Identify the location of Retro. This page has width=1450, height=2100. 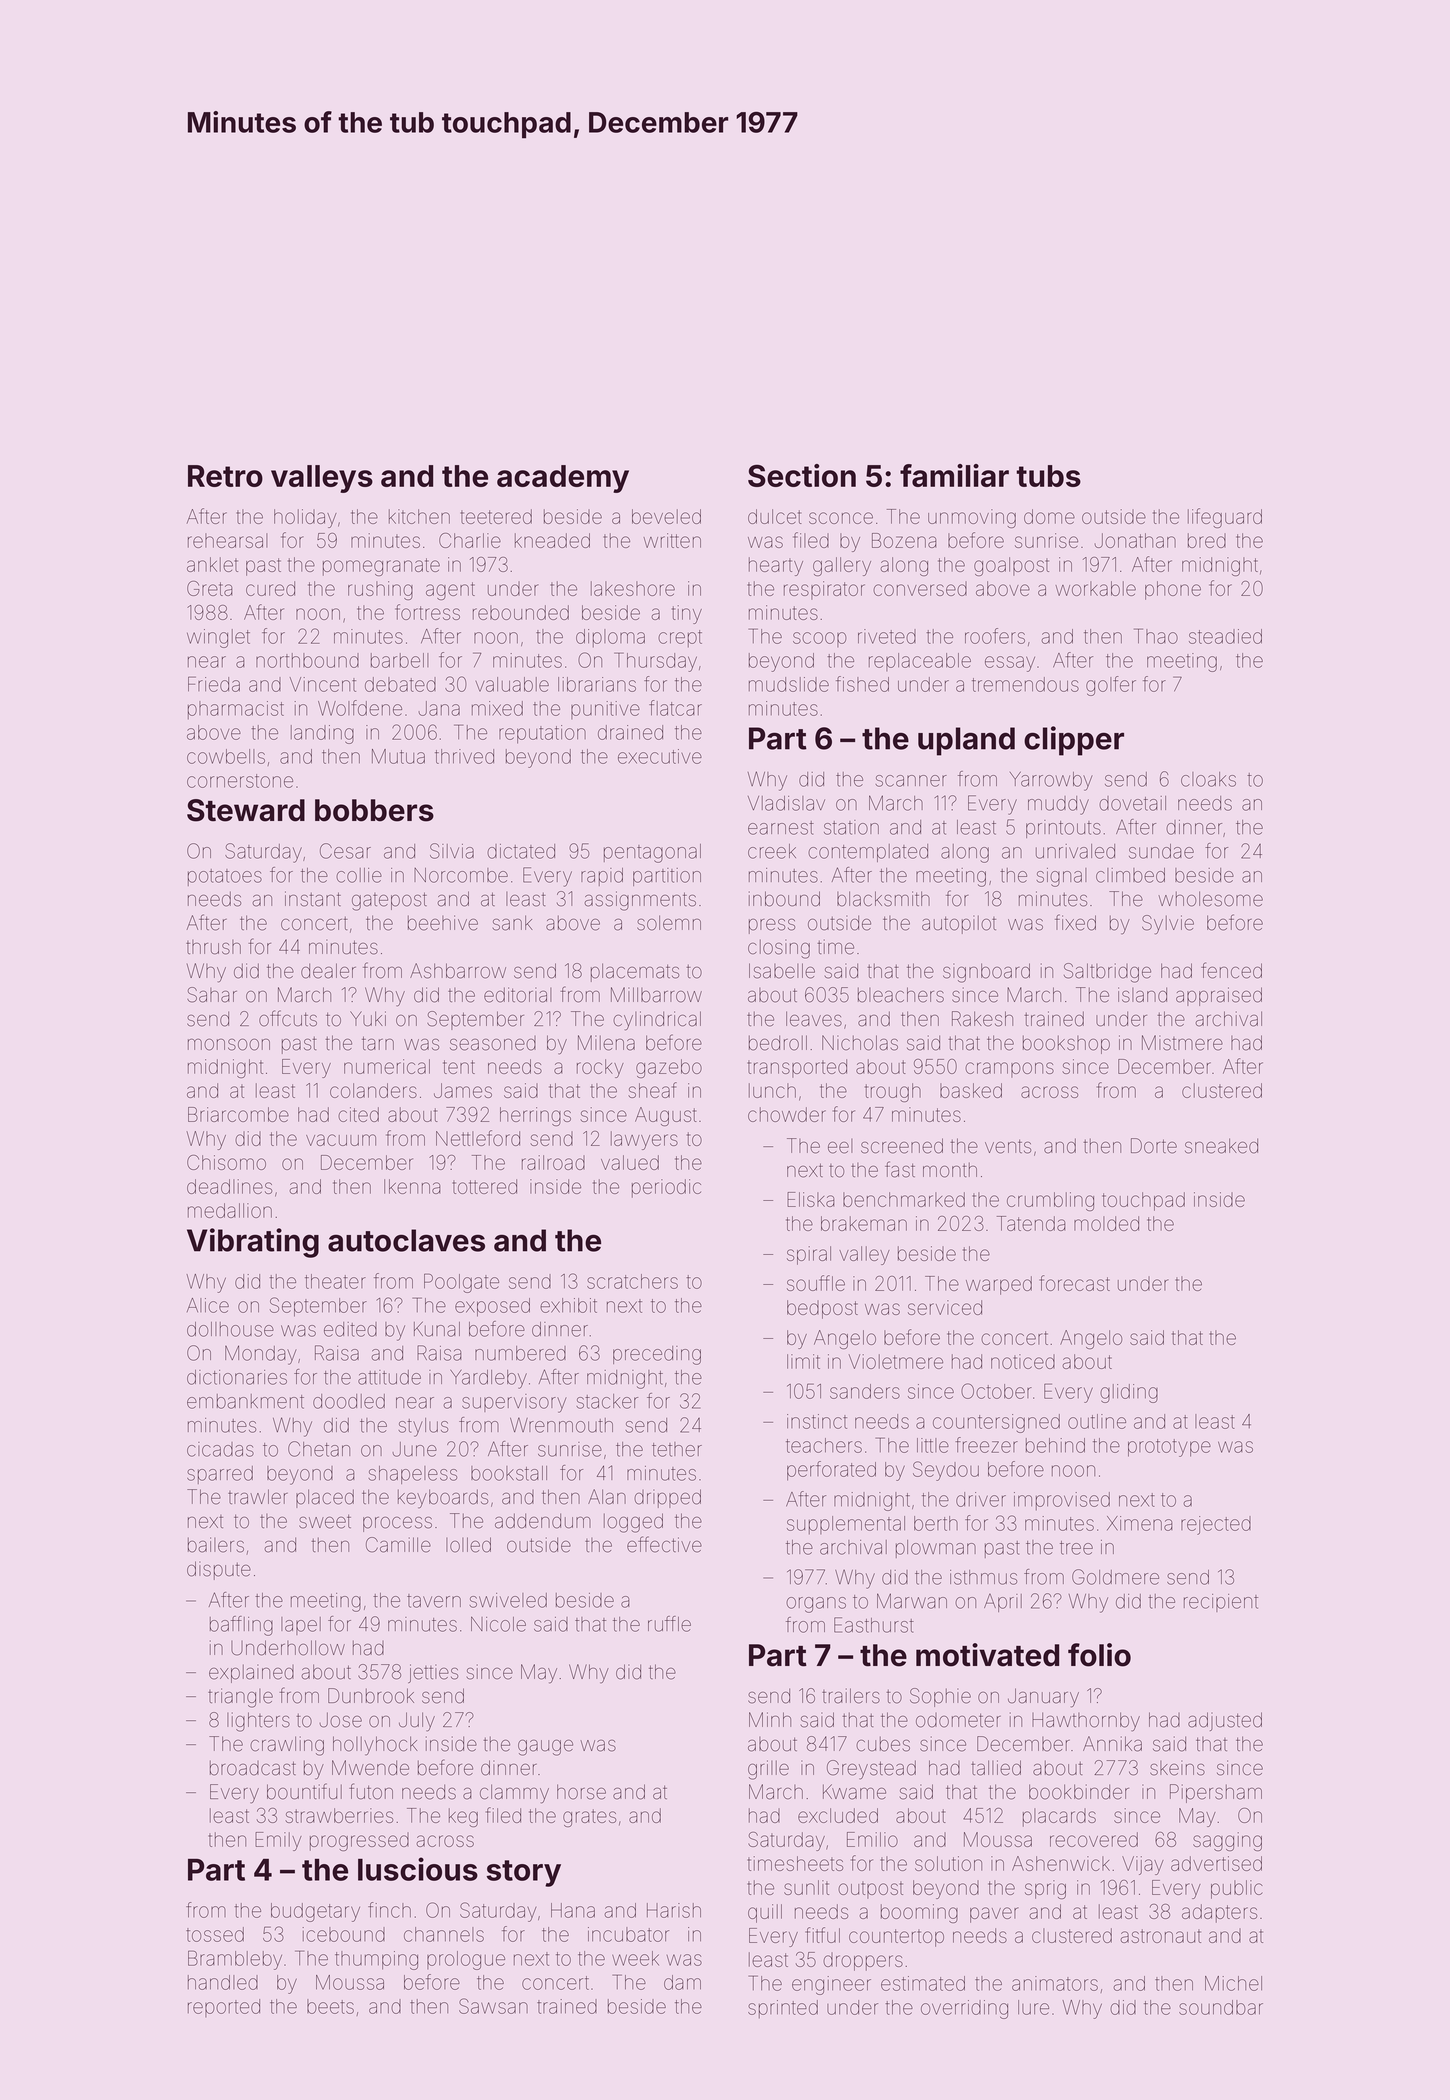
(225, 476).
